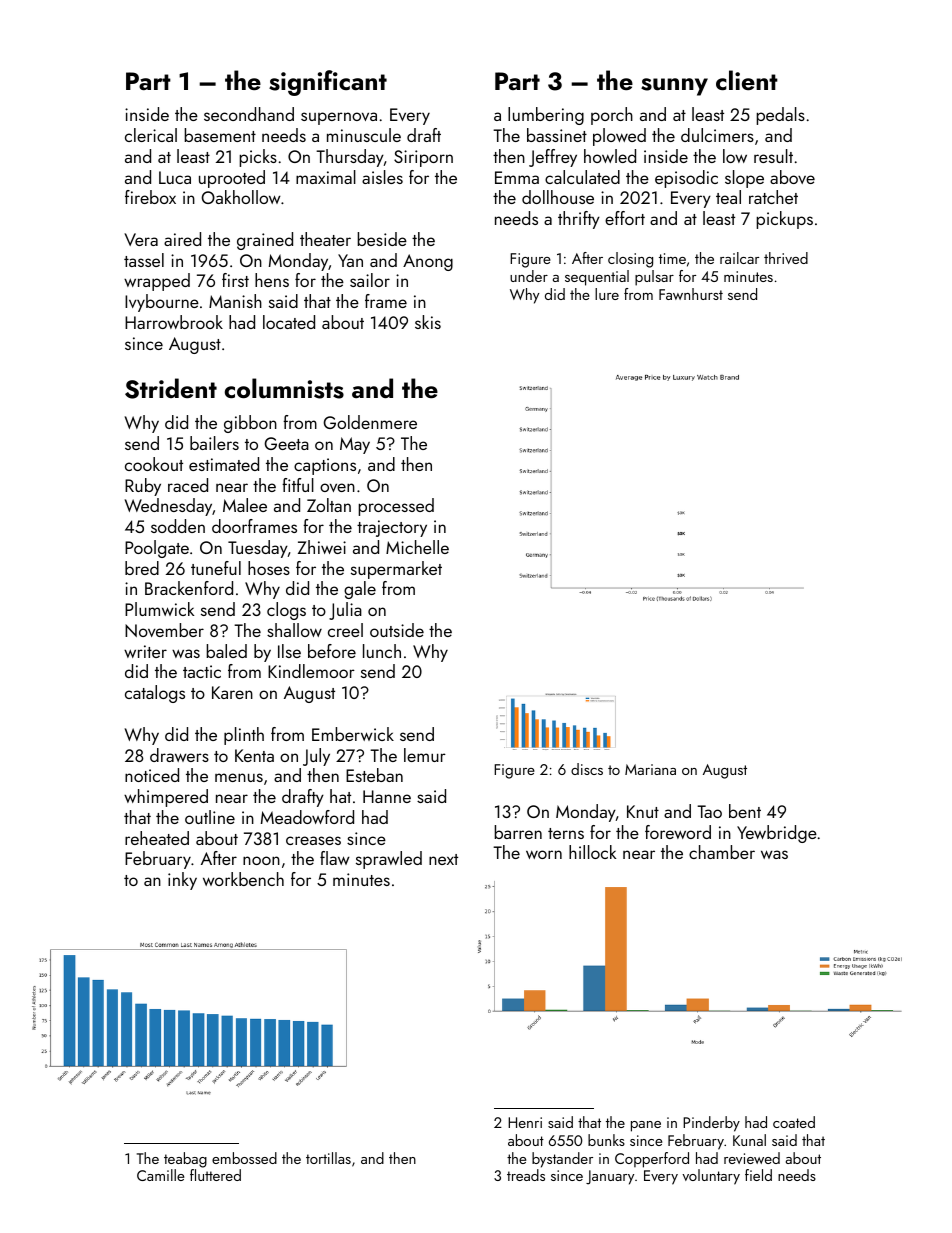 The width and height of the document is (952, 1233). Describe the element at coordinates (389, 860) in the document. I see `sprawled` at that location.
